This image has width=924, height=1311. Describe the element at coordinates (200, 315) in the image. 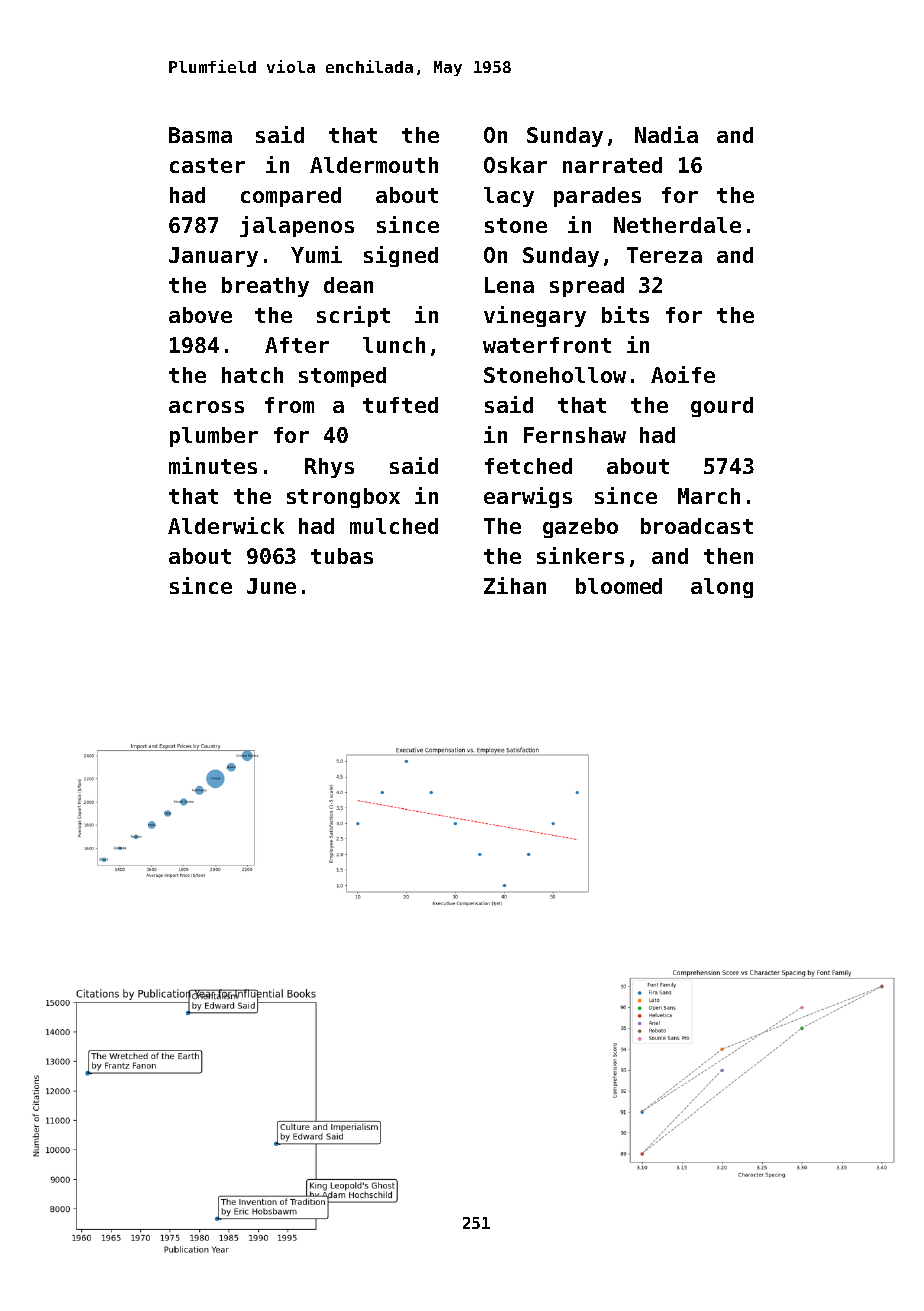

I see `above` at that location.
